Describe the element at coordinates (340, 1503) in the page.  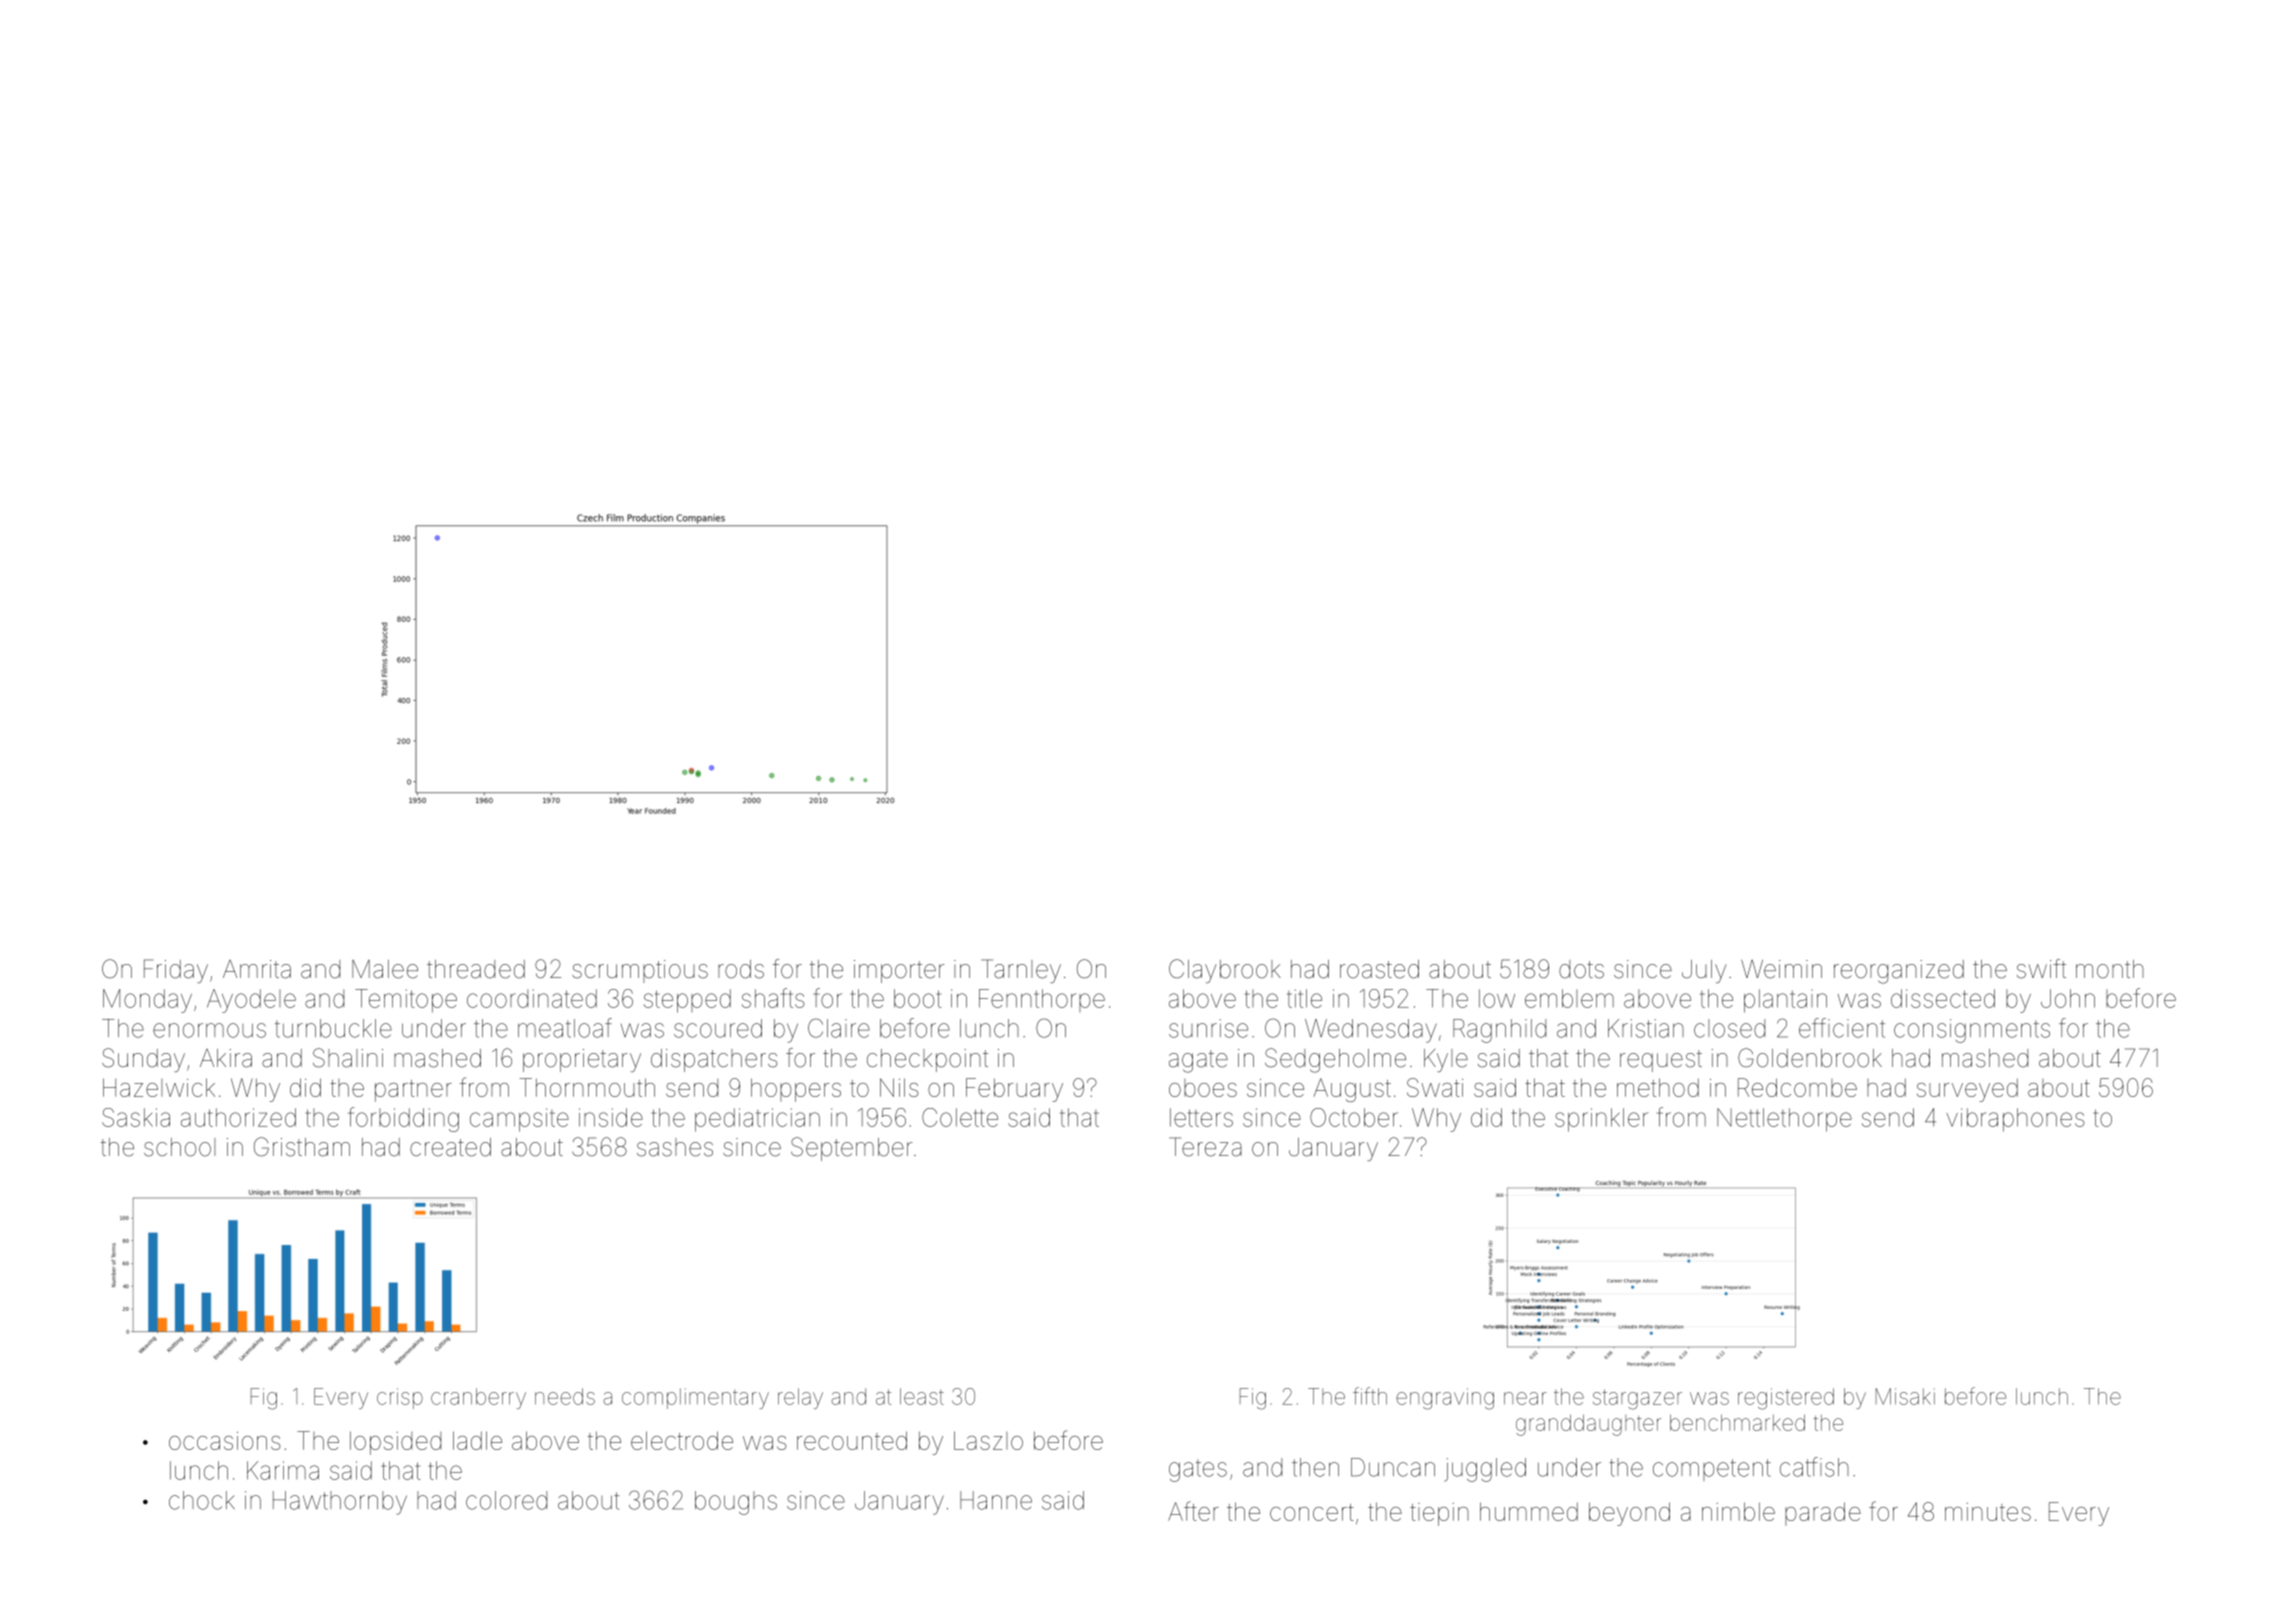
I see `Hawthornby` at that location.
